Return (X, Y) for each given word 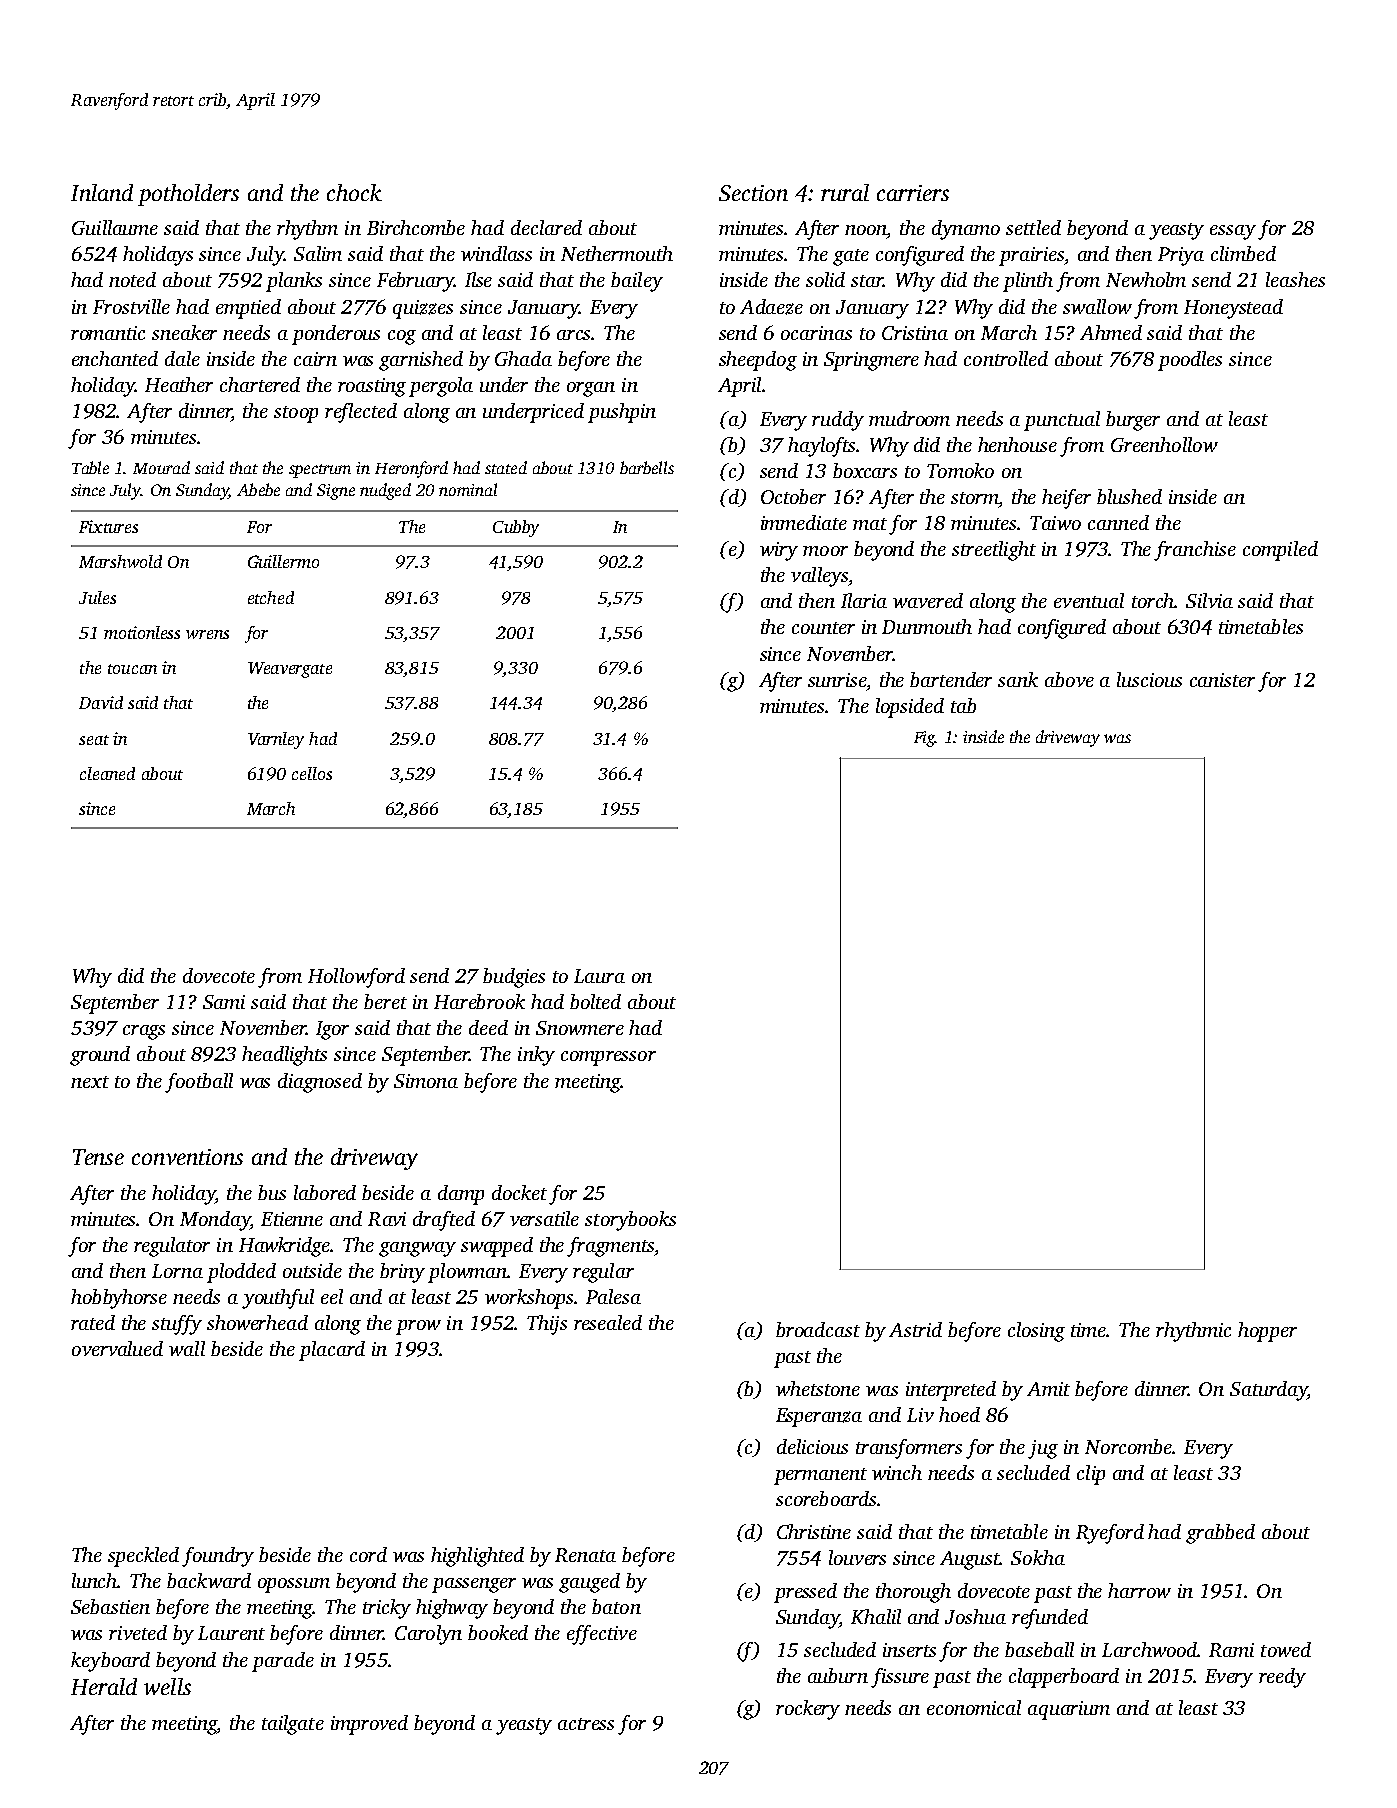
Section (753, 193)
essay (1233, 232)
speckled (143, 1557)
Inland (102, 192)
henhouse (1017, 444)
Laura (599, 976)
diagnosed (320, 1083)
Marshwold (120, 561)
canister (1222, 680)
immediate (804, 522)
